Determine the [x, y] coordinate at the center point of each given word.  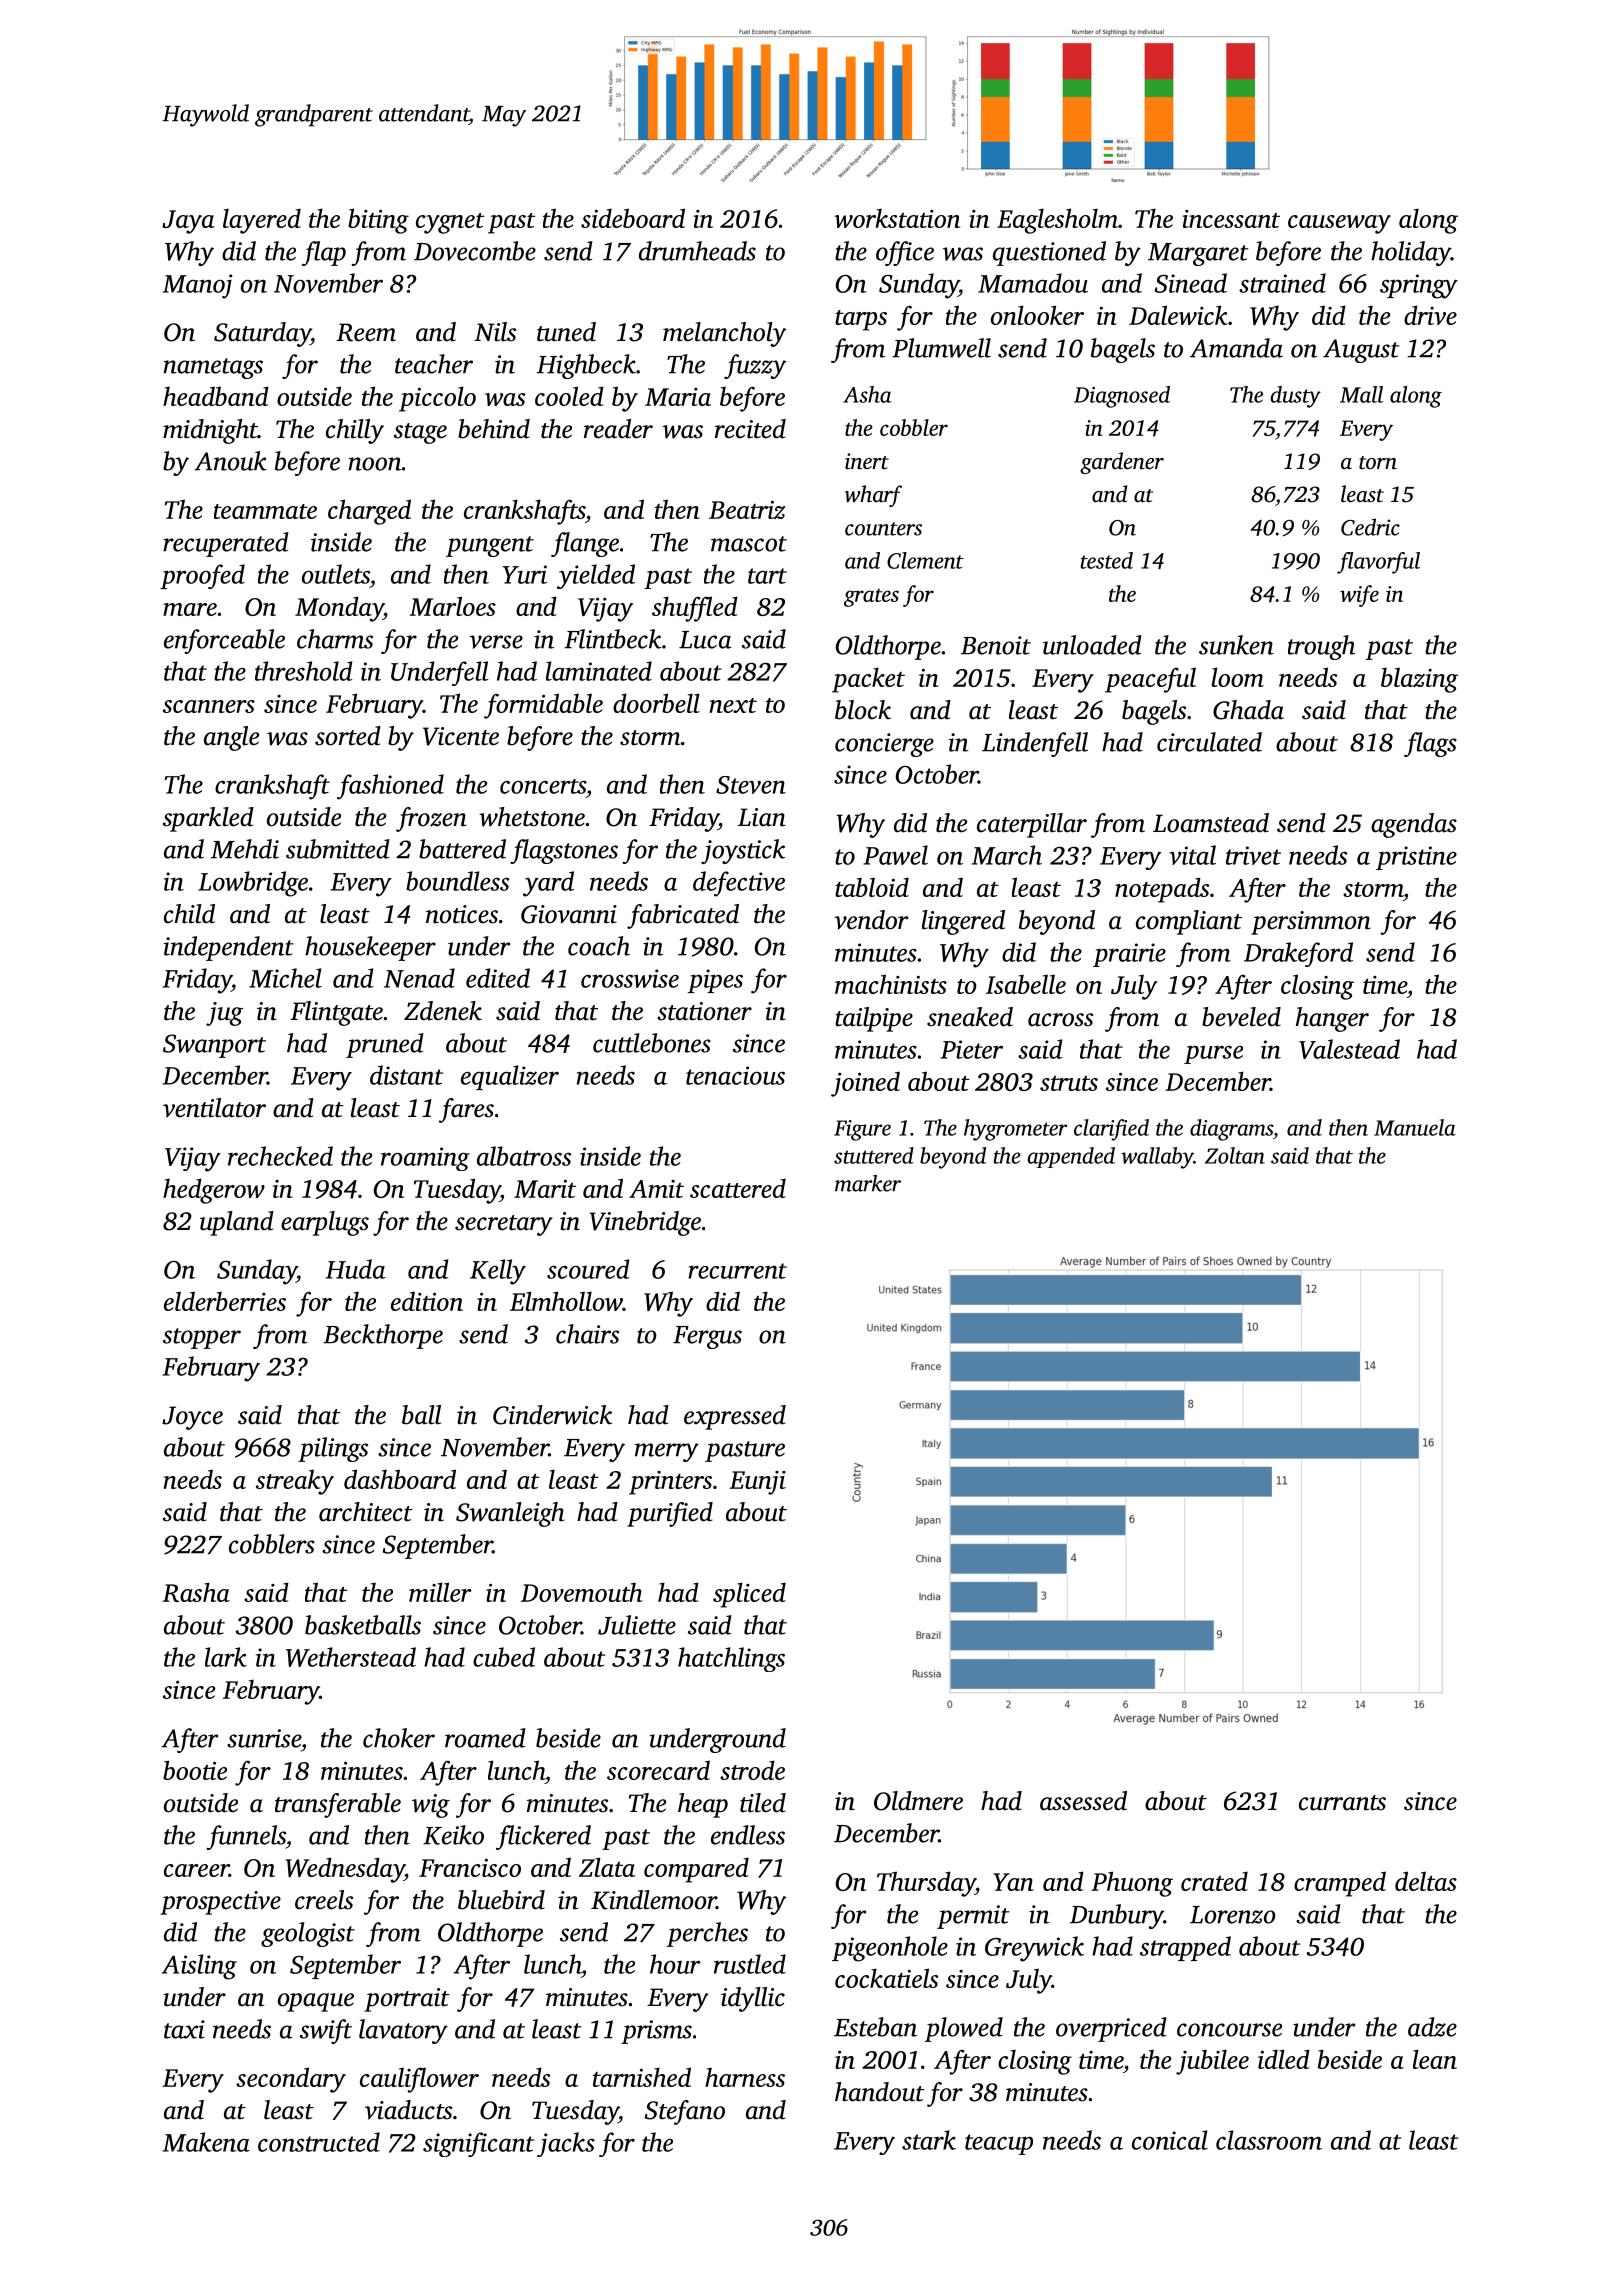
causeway [1339, 224]
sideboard [633, 218]
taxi [184, 2029]
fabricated [683, 916]
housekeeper [370, 948]
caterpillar [1032, 825]
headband [216, 396]
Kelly [498, 1272]
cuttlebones [652, 1043]
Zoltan [1235, 1155]
